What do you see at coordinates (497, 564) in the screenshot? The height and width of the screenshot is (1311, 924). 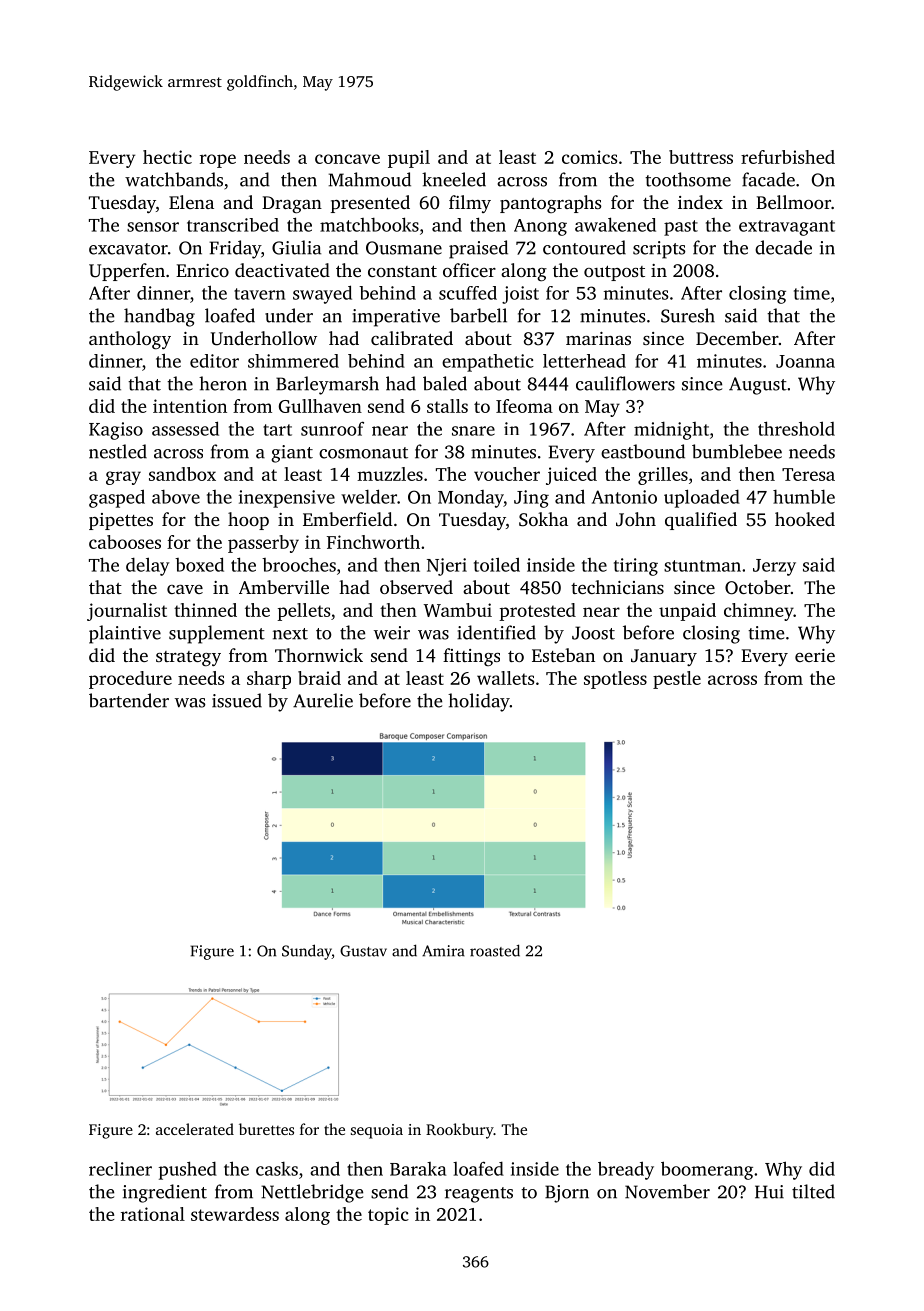 I see `toiled` at bounding box center [497, 564].
